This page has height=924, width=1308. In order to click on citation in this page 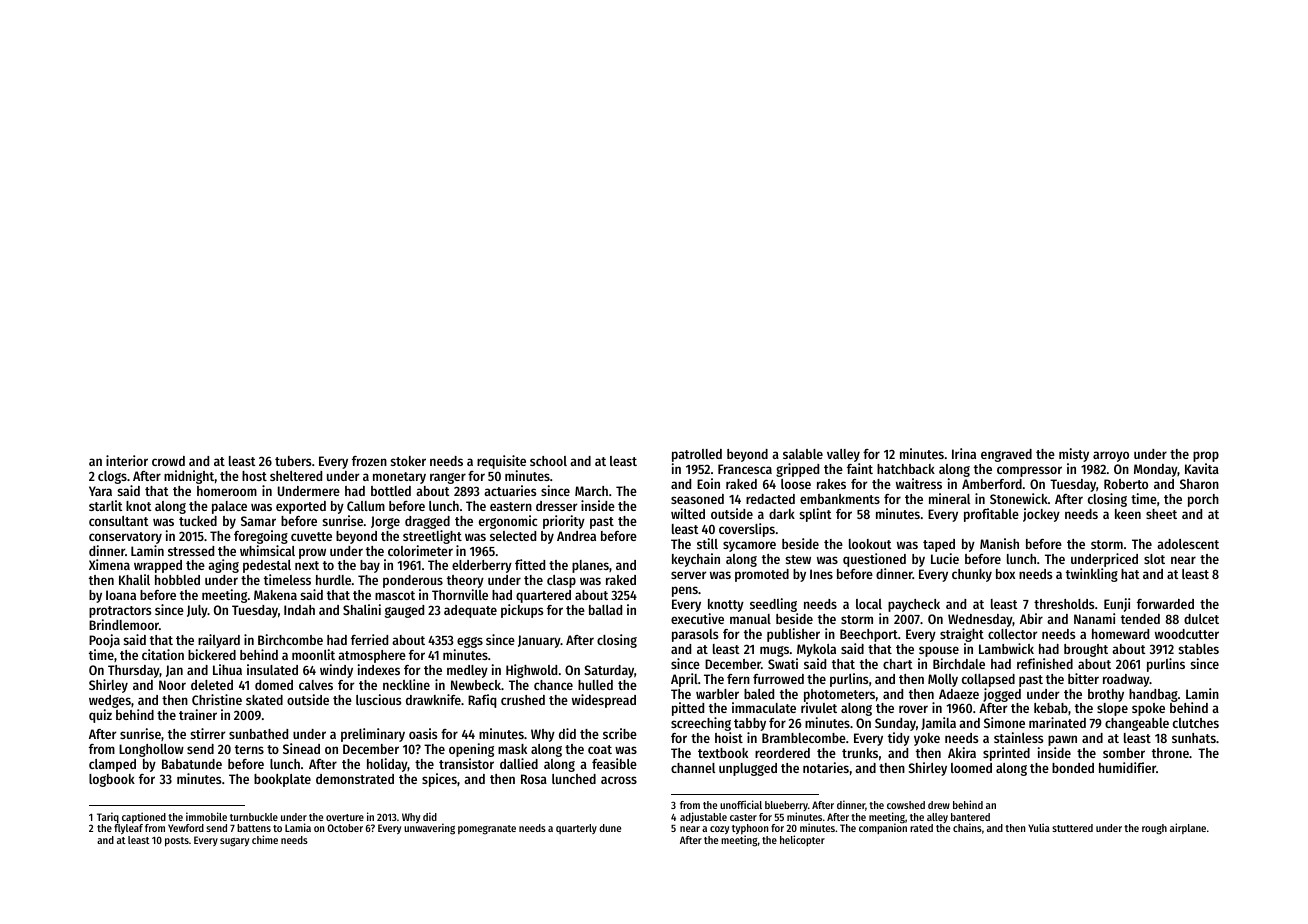, I will do `click(163, 654)`.
